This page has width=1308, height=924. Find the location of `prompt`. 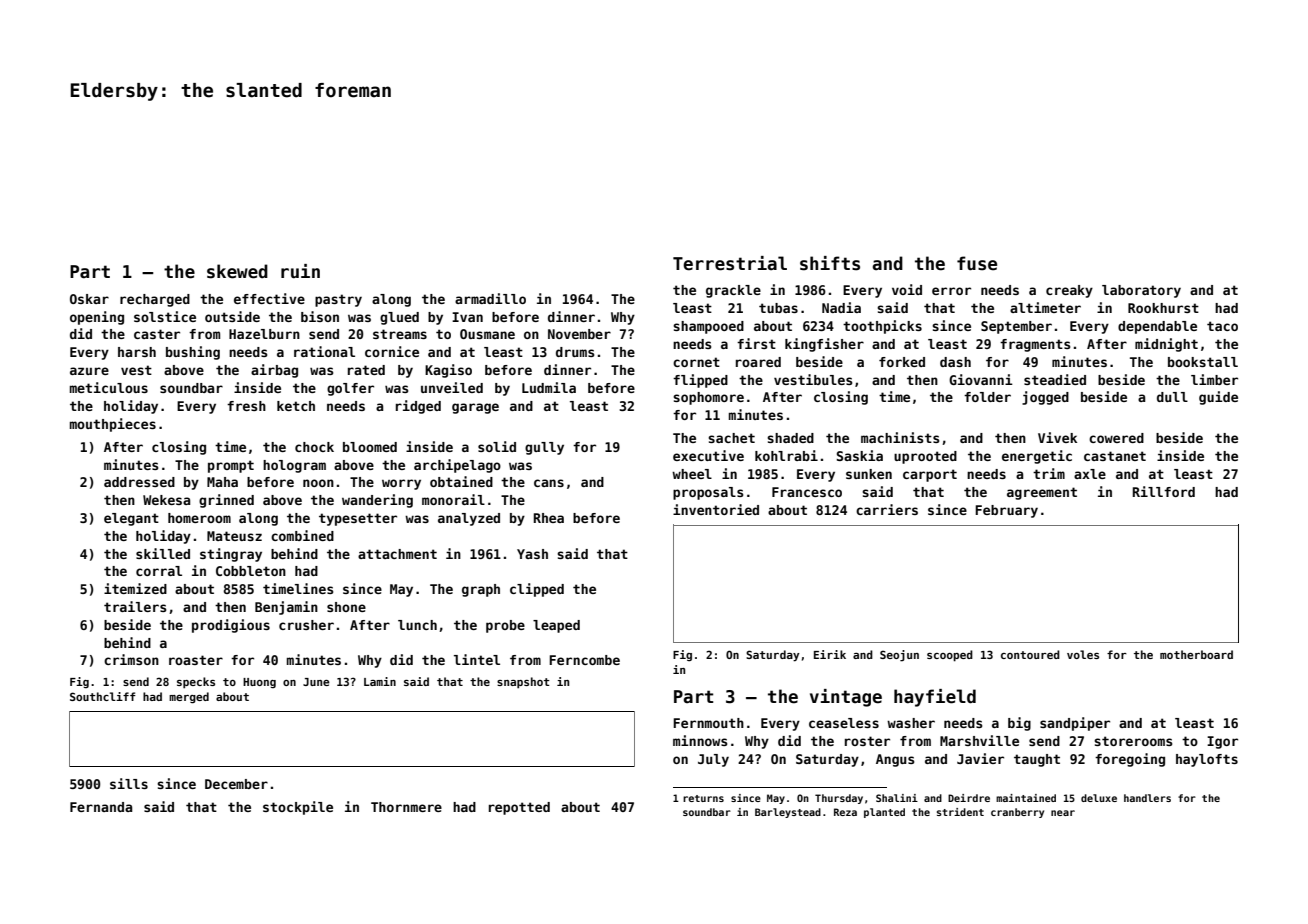

prompt is located at coordinates (231, 466).
